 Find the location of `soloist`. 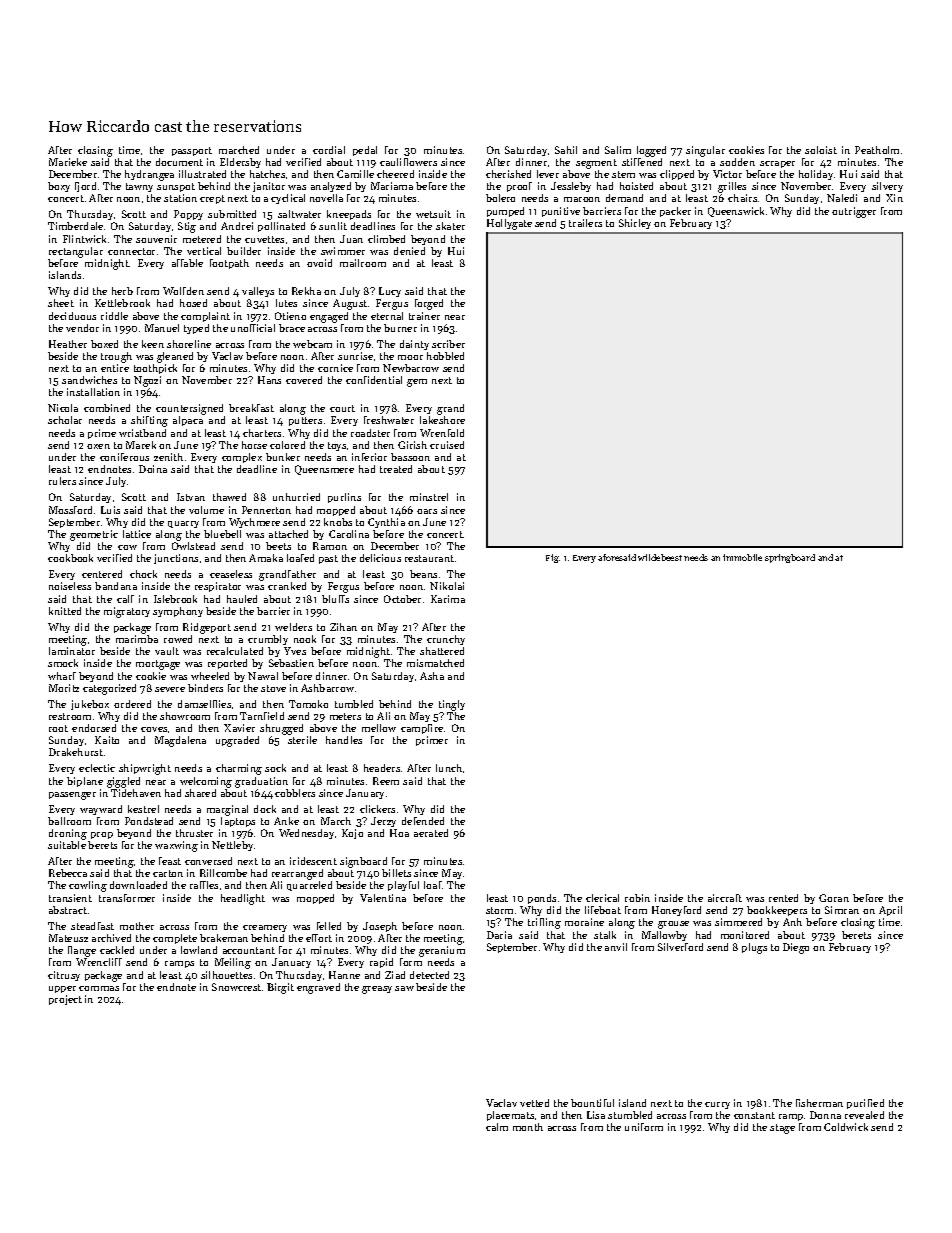

soloist is located at coordinates (821, 150).
